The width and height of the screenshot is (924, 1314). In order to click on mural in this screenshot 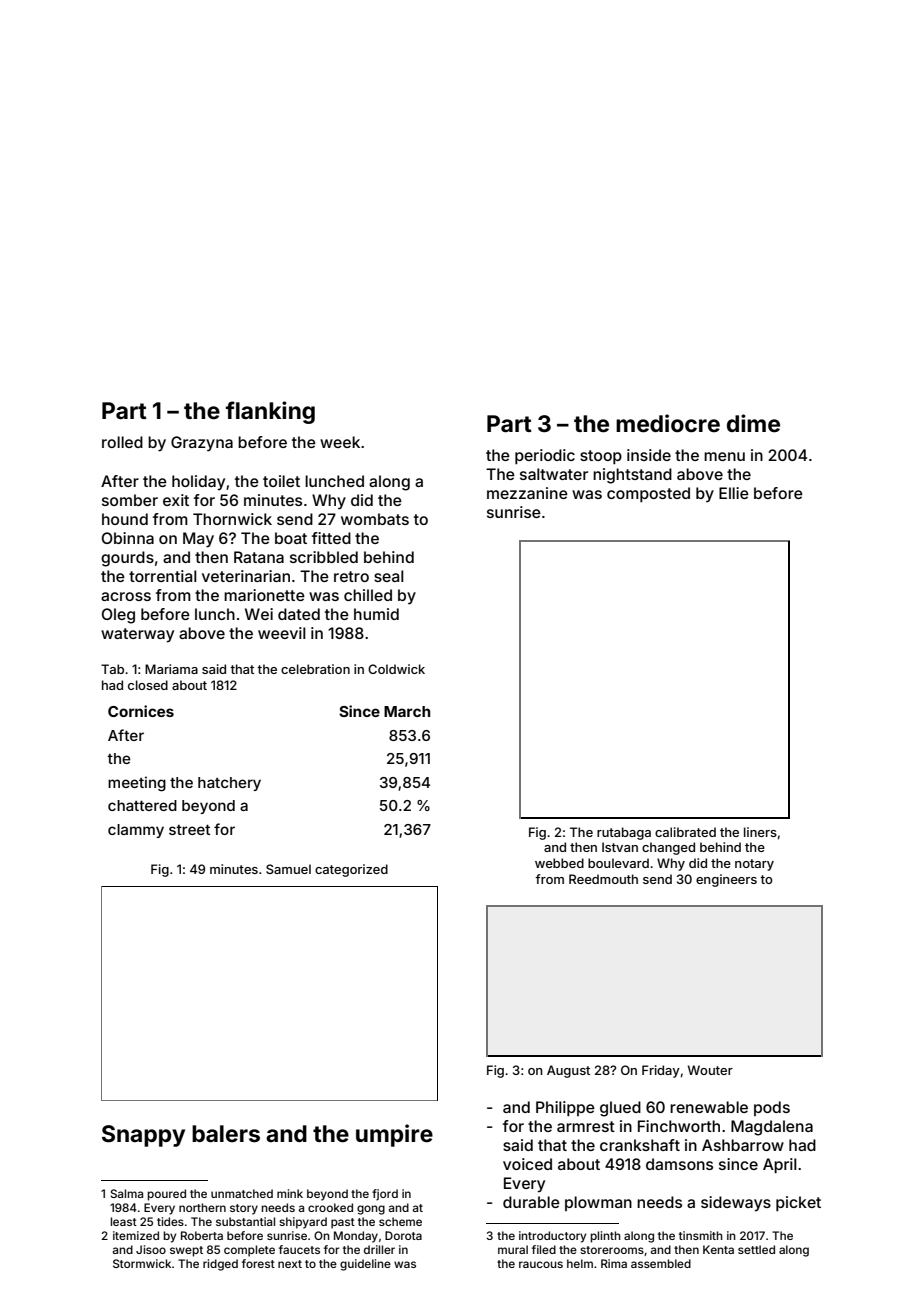, I will do `click(513, 1249)`.
